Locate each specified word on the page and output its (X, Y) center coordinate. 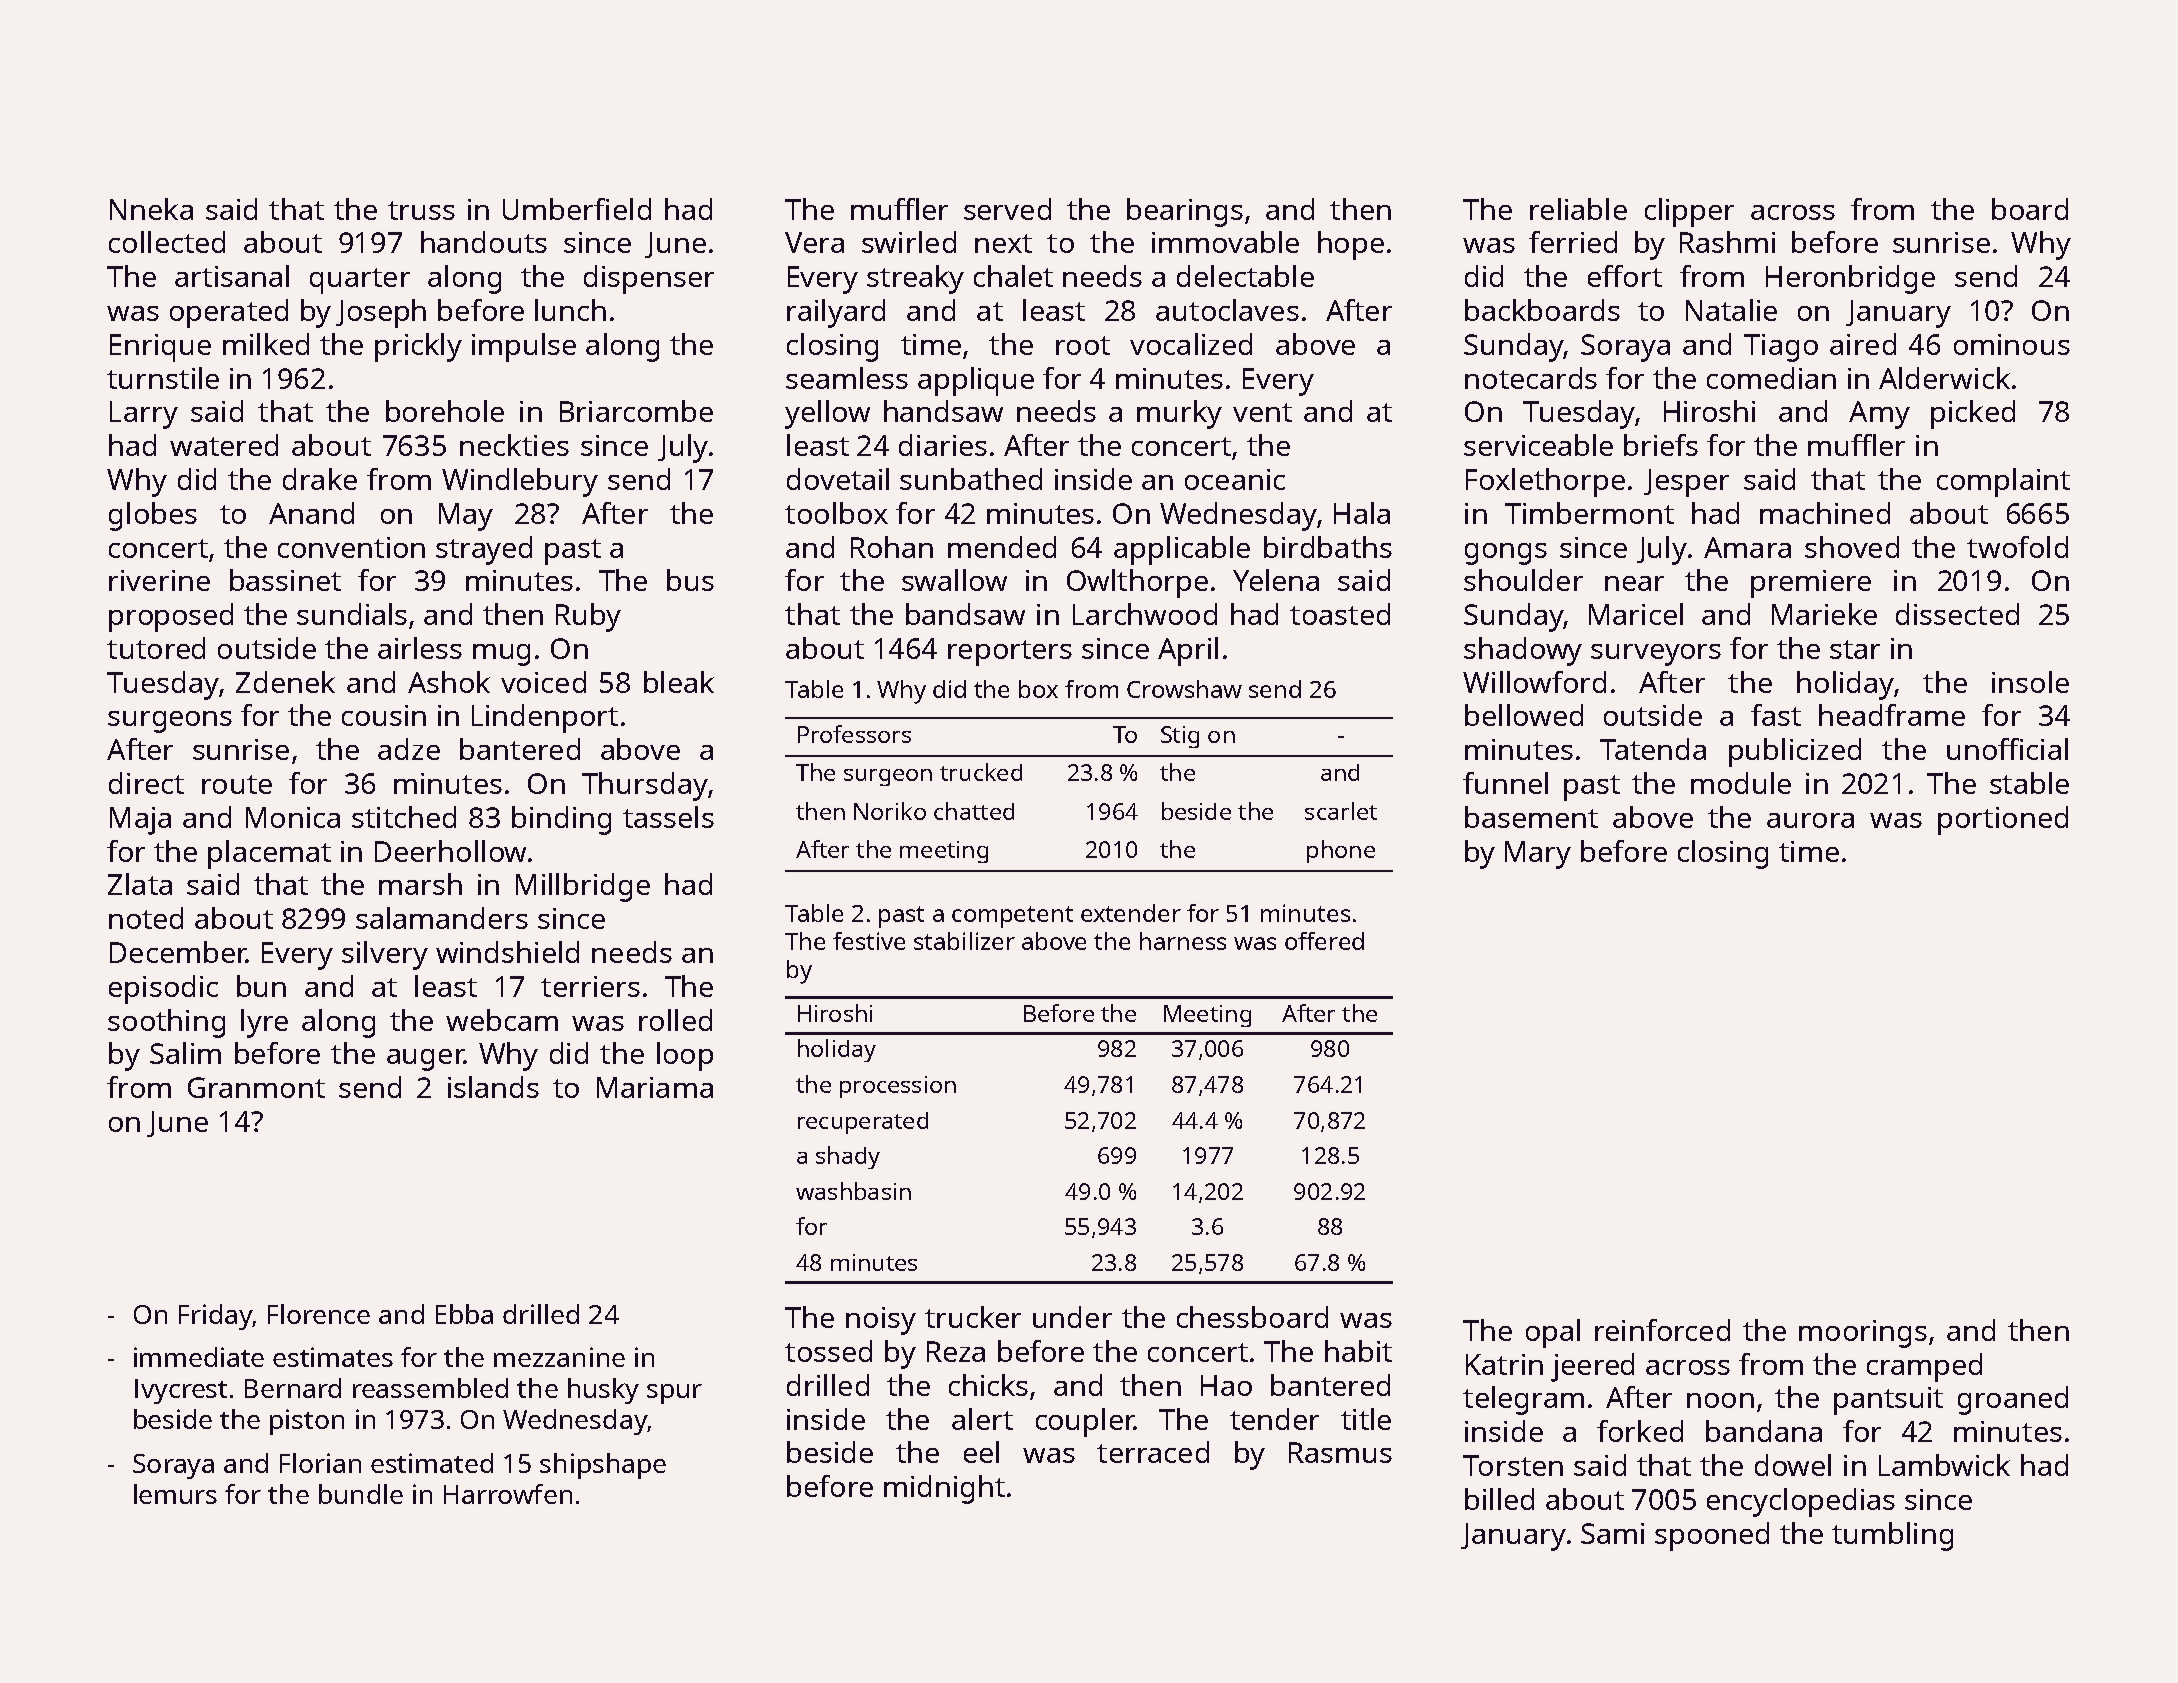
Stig (1180, 737)
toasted (1340, 614)
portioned (2003, 820)
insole (2030, 682)
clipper (1689, 212)
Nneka (151, 209)
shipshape (603, 1466)
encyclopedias (1801, 1502)
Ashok (449, 682)
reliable (1578, 209)
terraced (1153, 1452)
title (1366, 1419)
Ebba (464, 1314)
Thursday (645, 786)
